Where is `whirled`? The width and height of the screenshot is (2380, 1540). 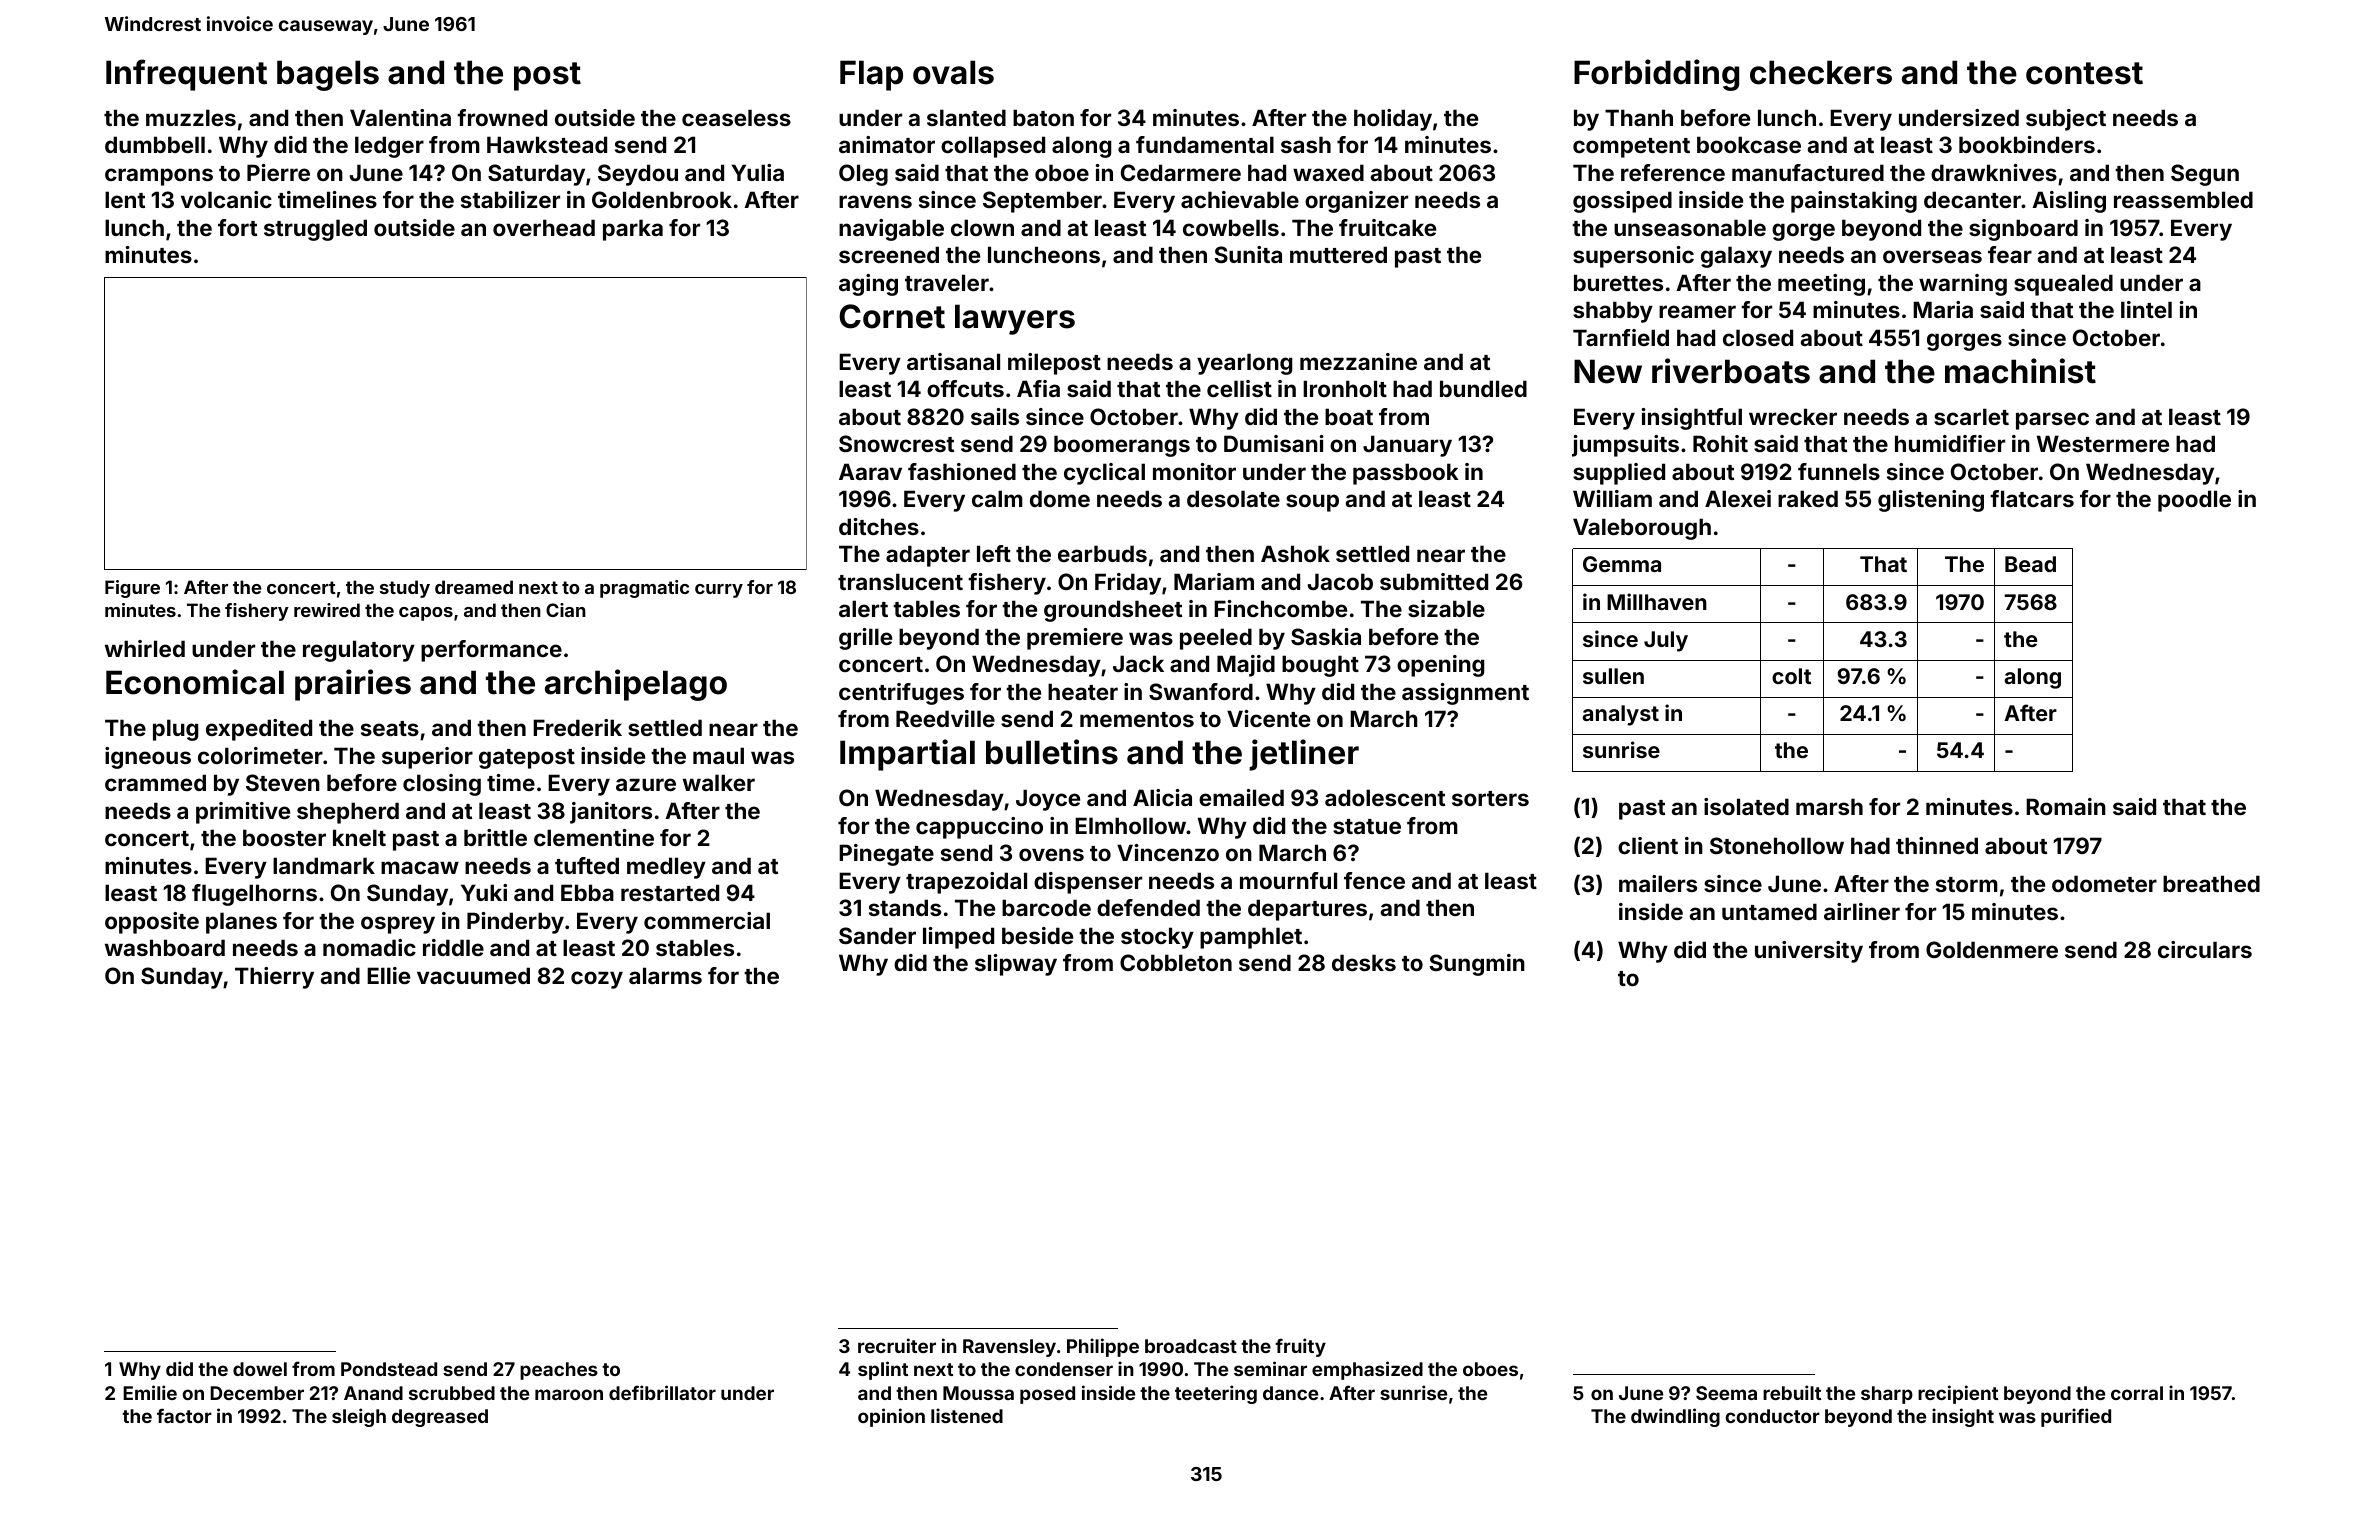
whirled is located at coordinates (145, 648).
